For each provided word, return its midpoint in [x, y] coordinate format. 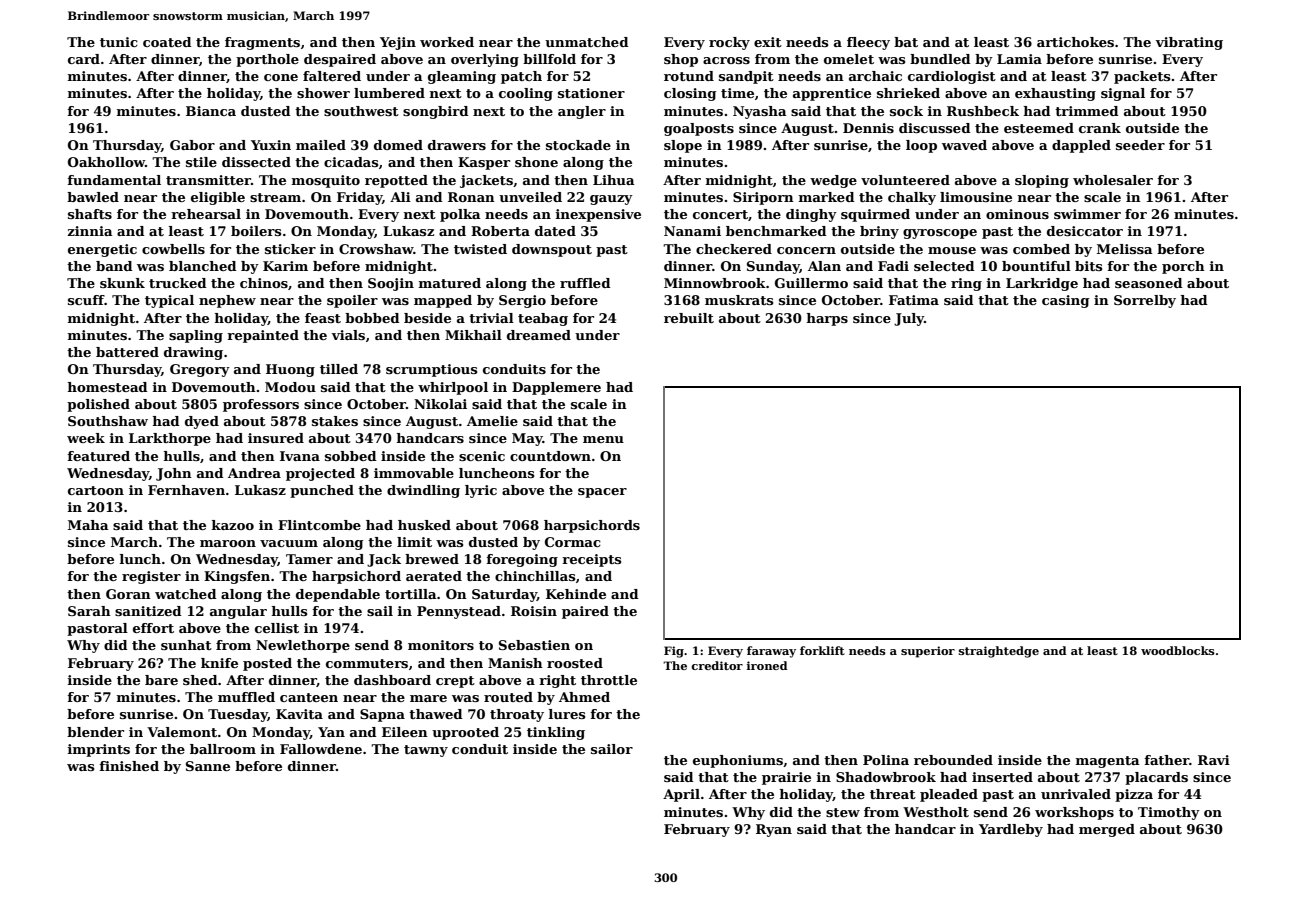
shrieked [908, 93]
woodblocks [1178, 650]
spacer [602, 493]
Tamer [309, 559]
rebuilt [689, 318]
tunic [119, 42]
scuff [86, 300]
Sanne [208, 766]
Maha [88, 525]
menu [603, 439]
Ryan [774, 830]
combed [1041, 249]
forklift [822, 650]
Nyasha [760, 112]
